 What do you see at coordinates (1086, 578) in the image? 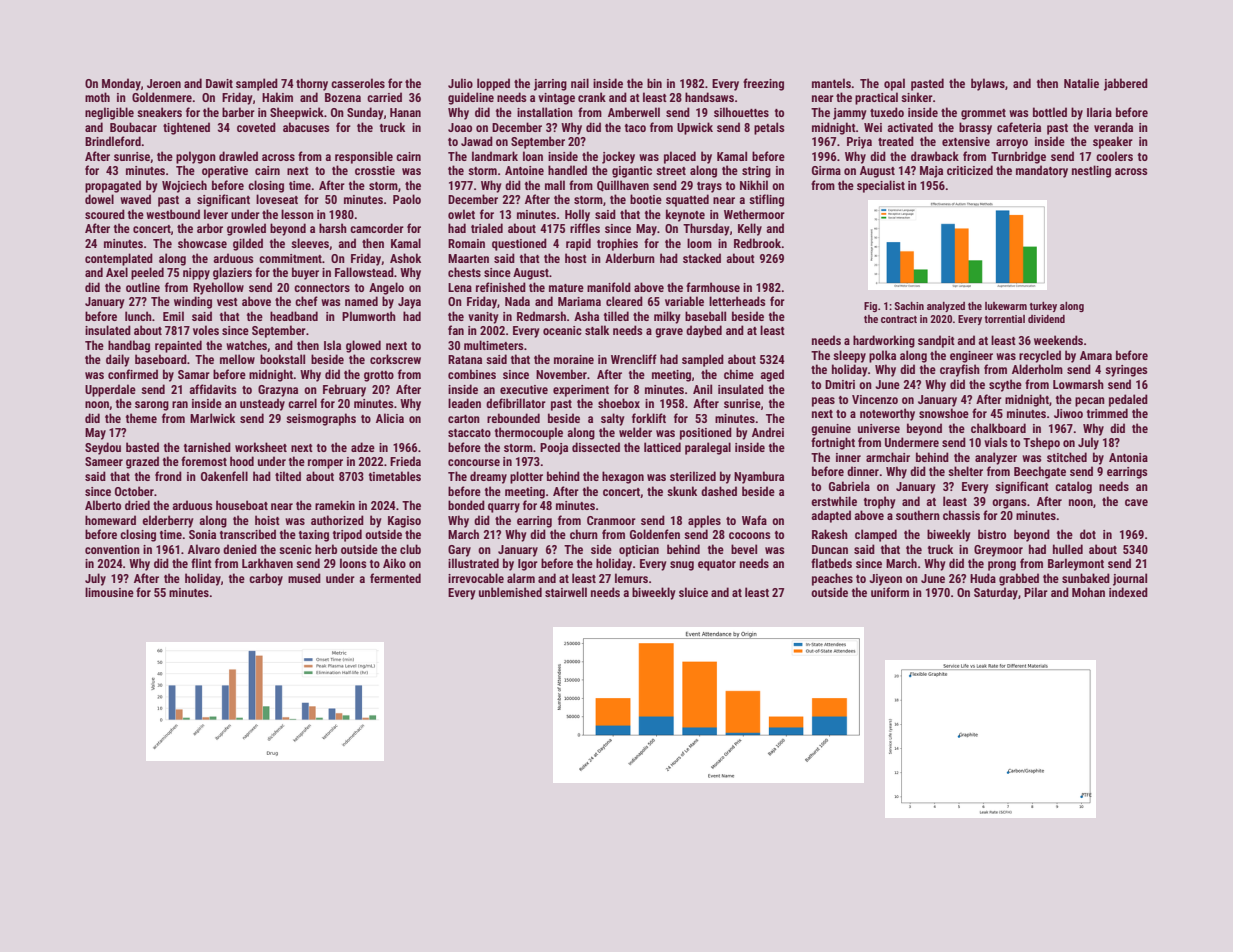
I see `sunbaked` at bounding box center [1086, 578].
